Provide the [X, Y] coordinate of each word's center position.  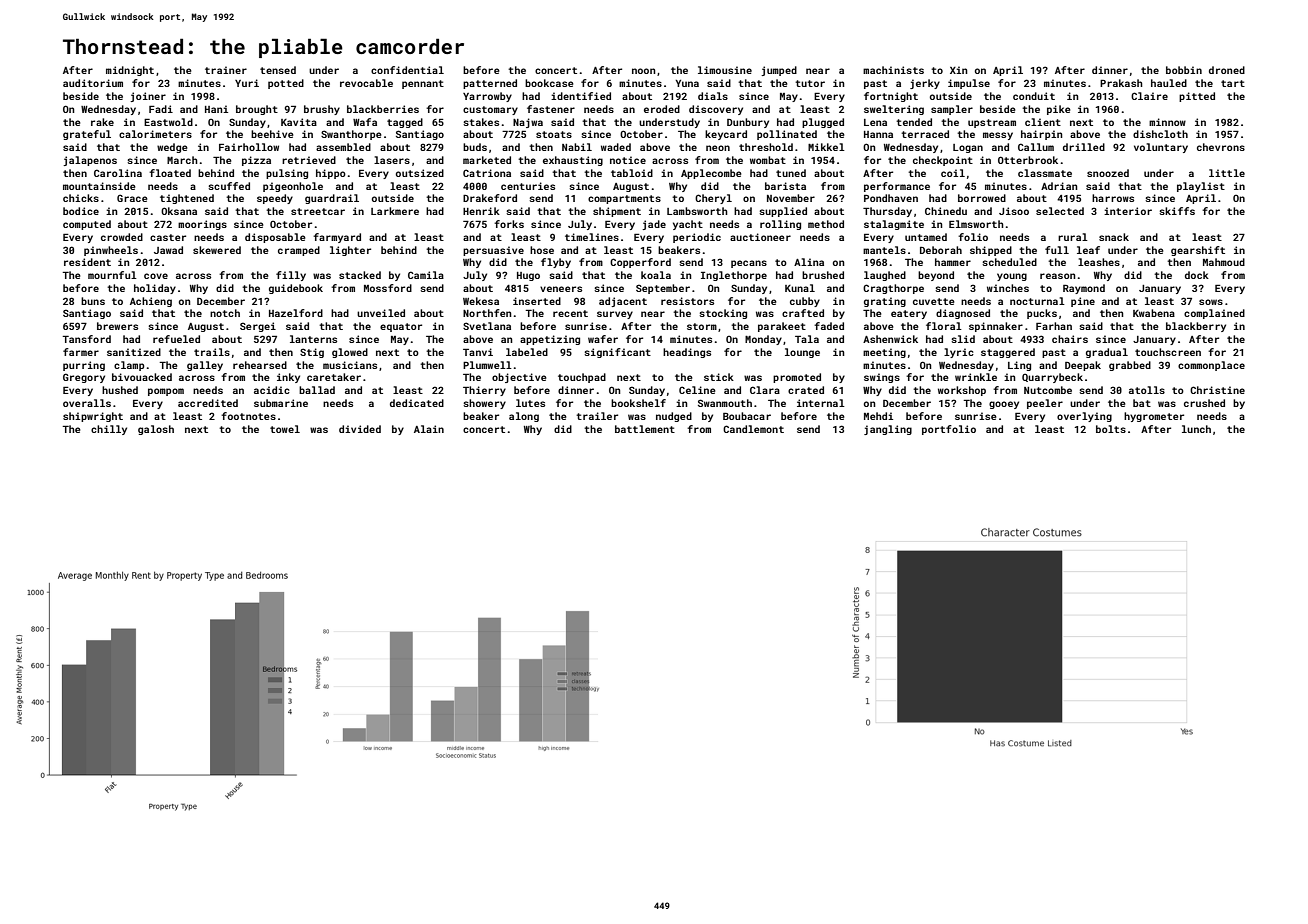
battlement [645, 429]
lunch [1196, 429]
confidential [407, 70]
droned [1227, 70]
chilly [109, 430]
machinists [893, 70]
